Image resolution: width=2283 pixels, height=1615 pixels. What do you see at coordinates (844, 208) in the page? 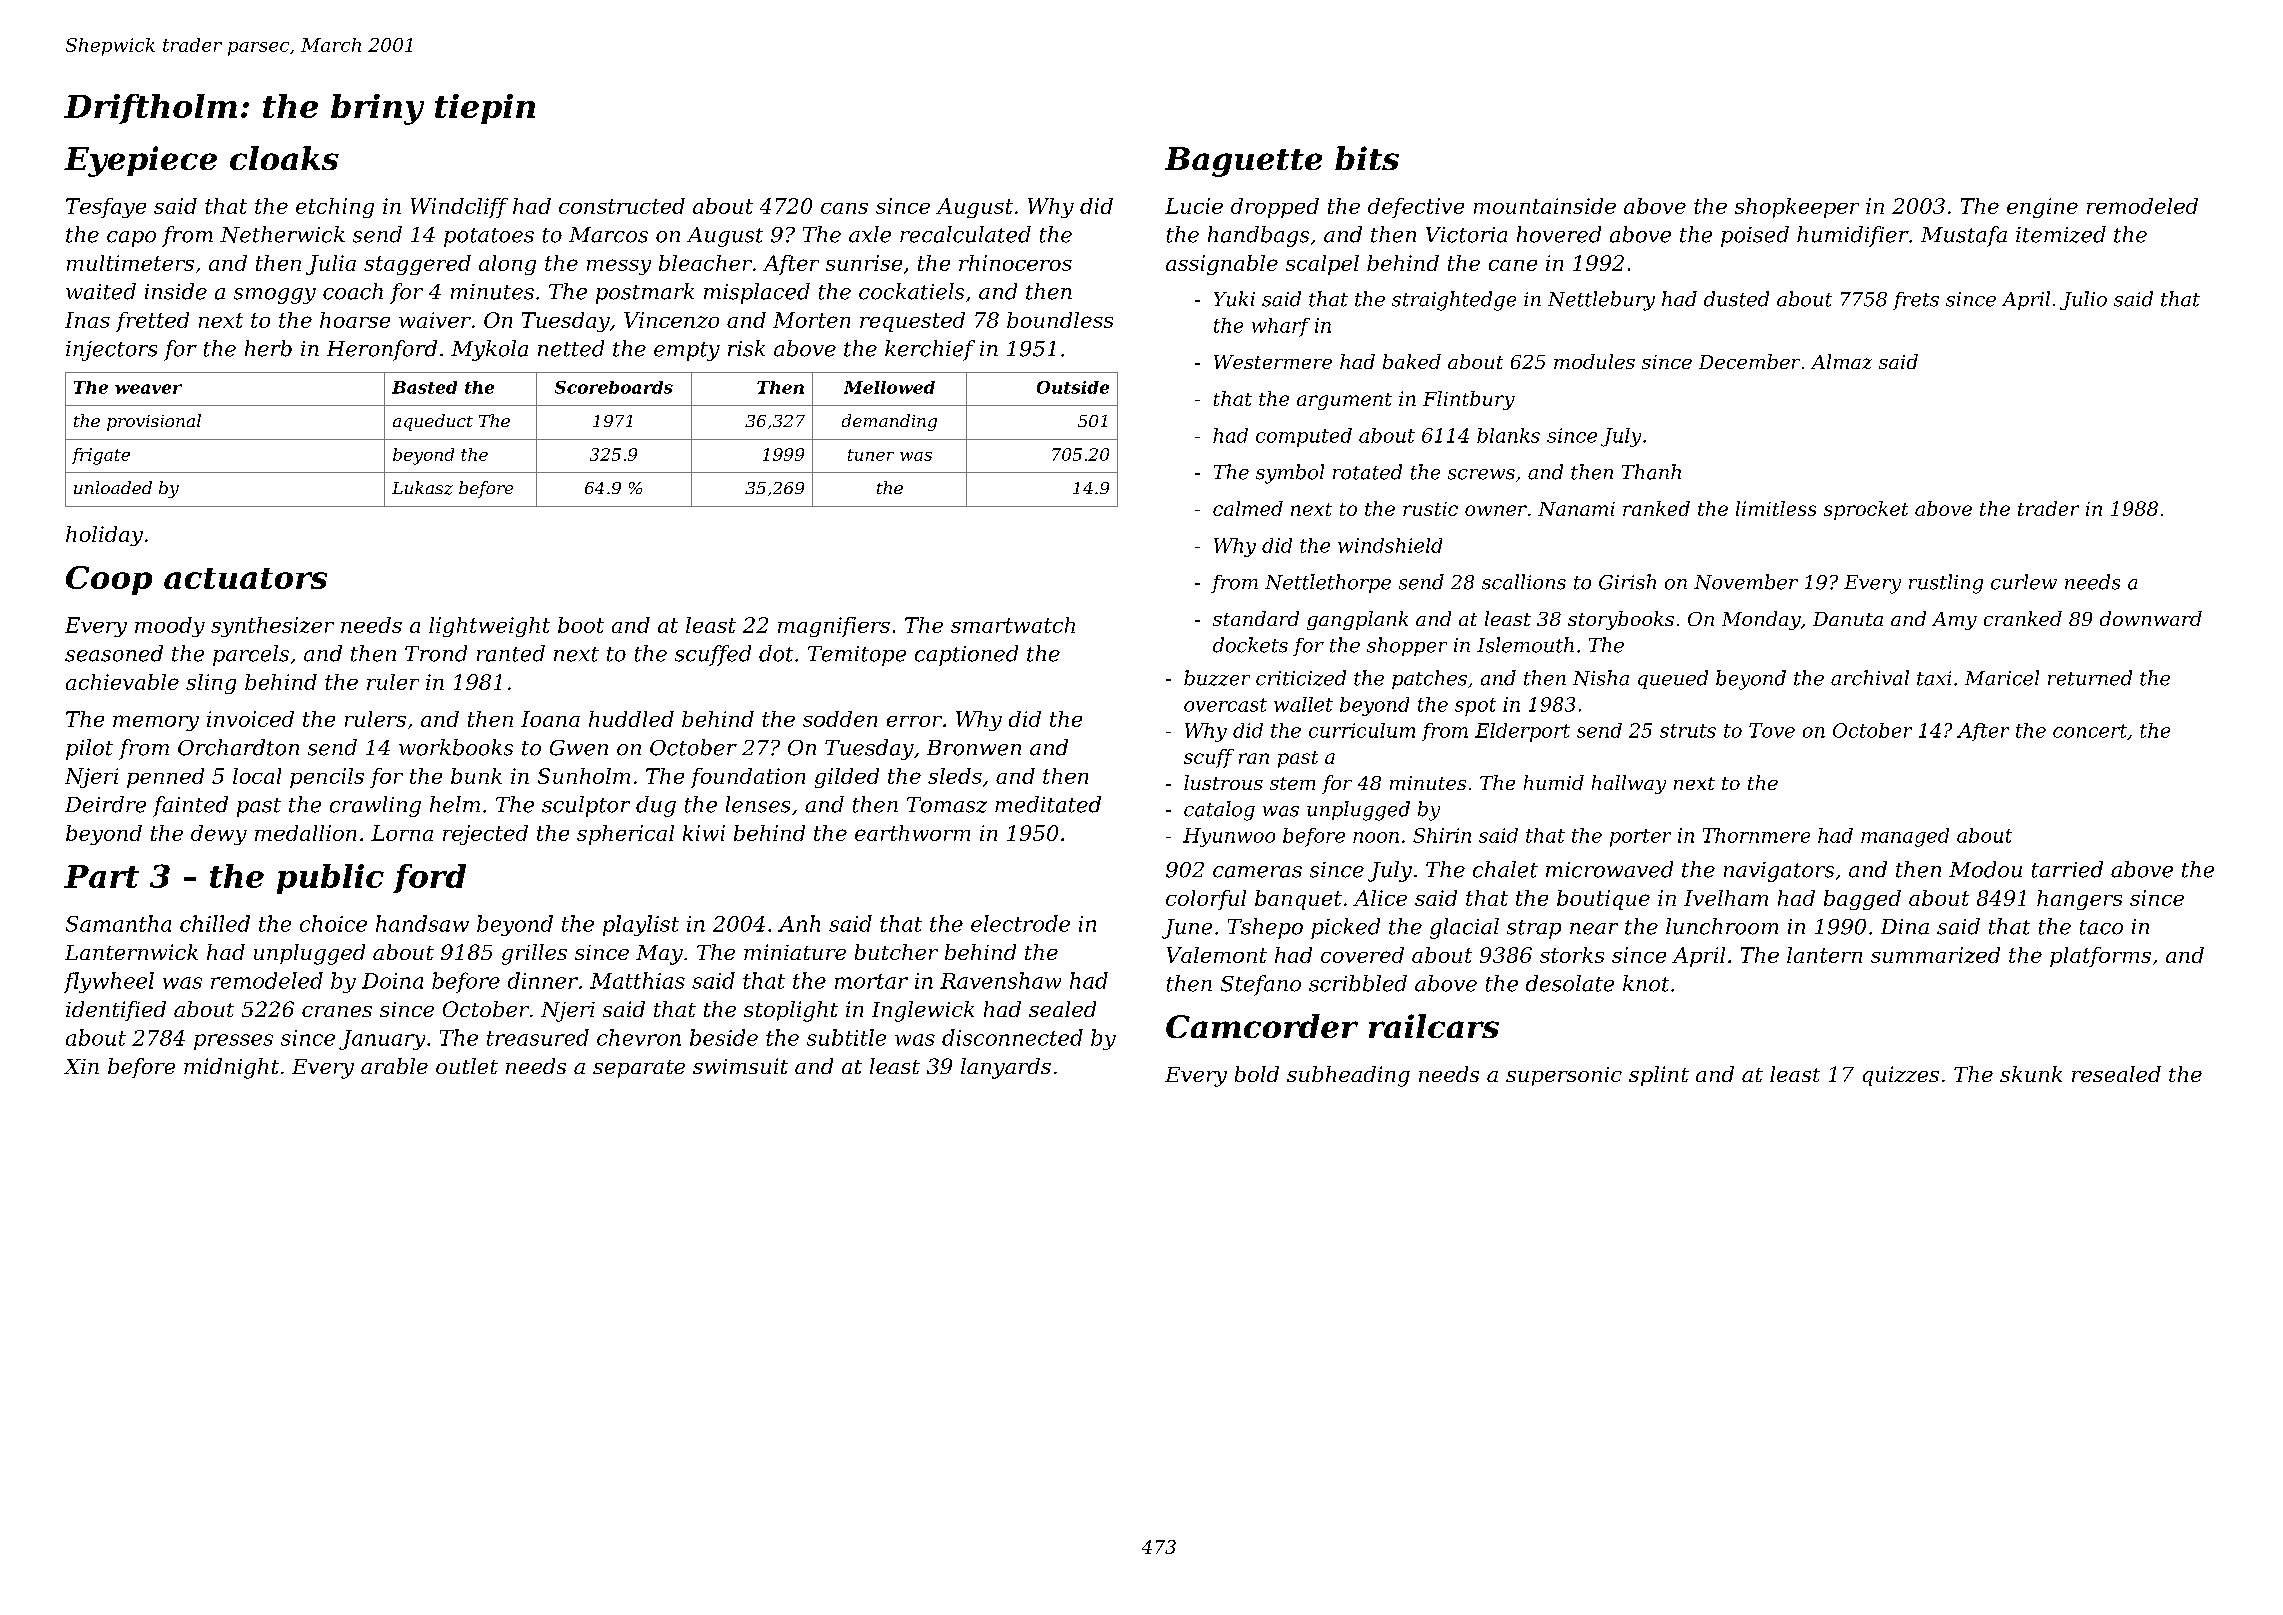
I see `cans` at bounding box center [844, 208].
